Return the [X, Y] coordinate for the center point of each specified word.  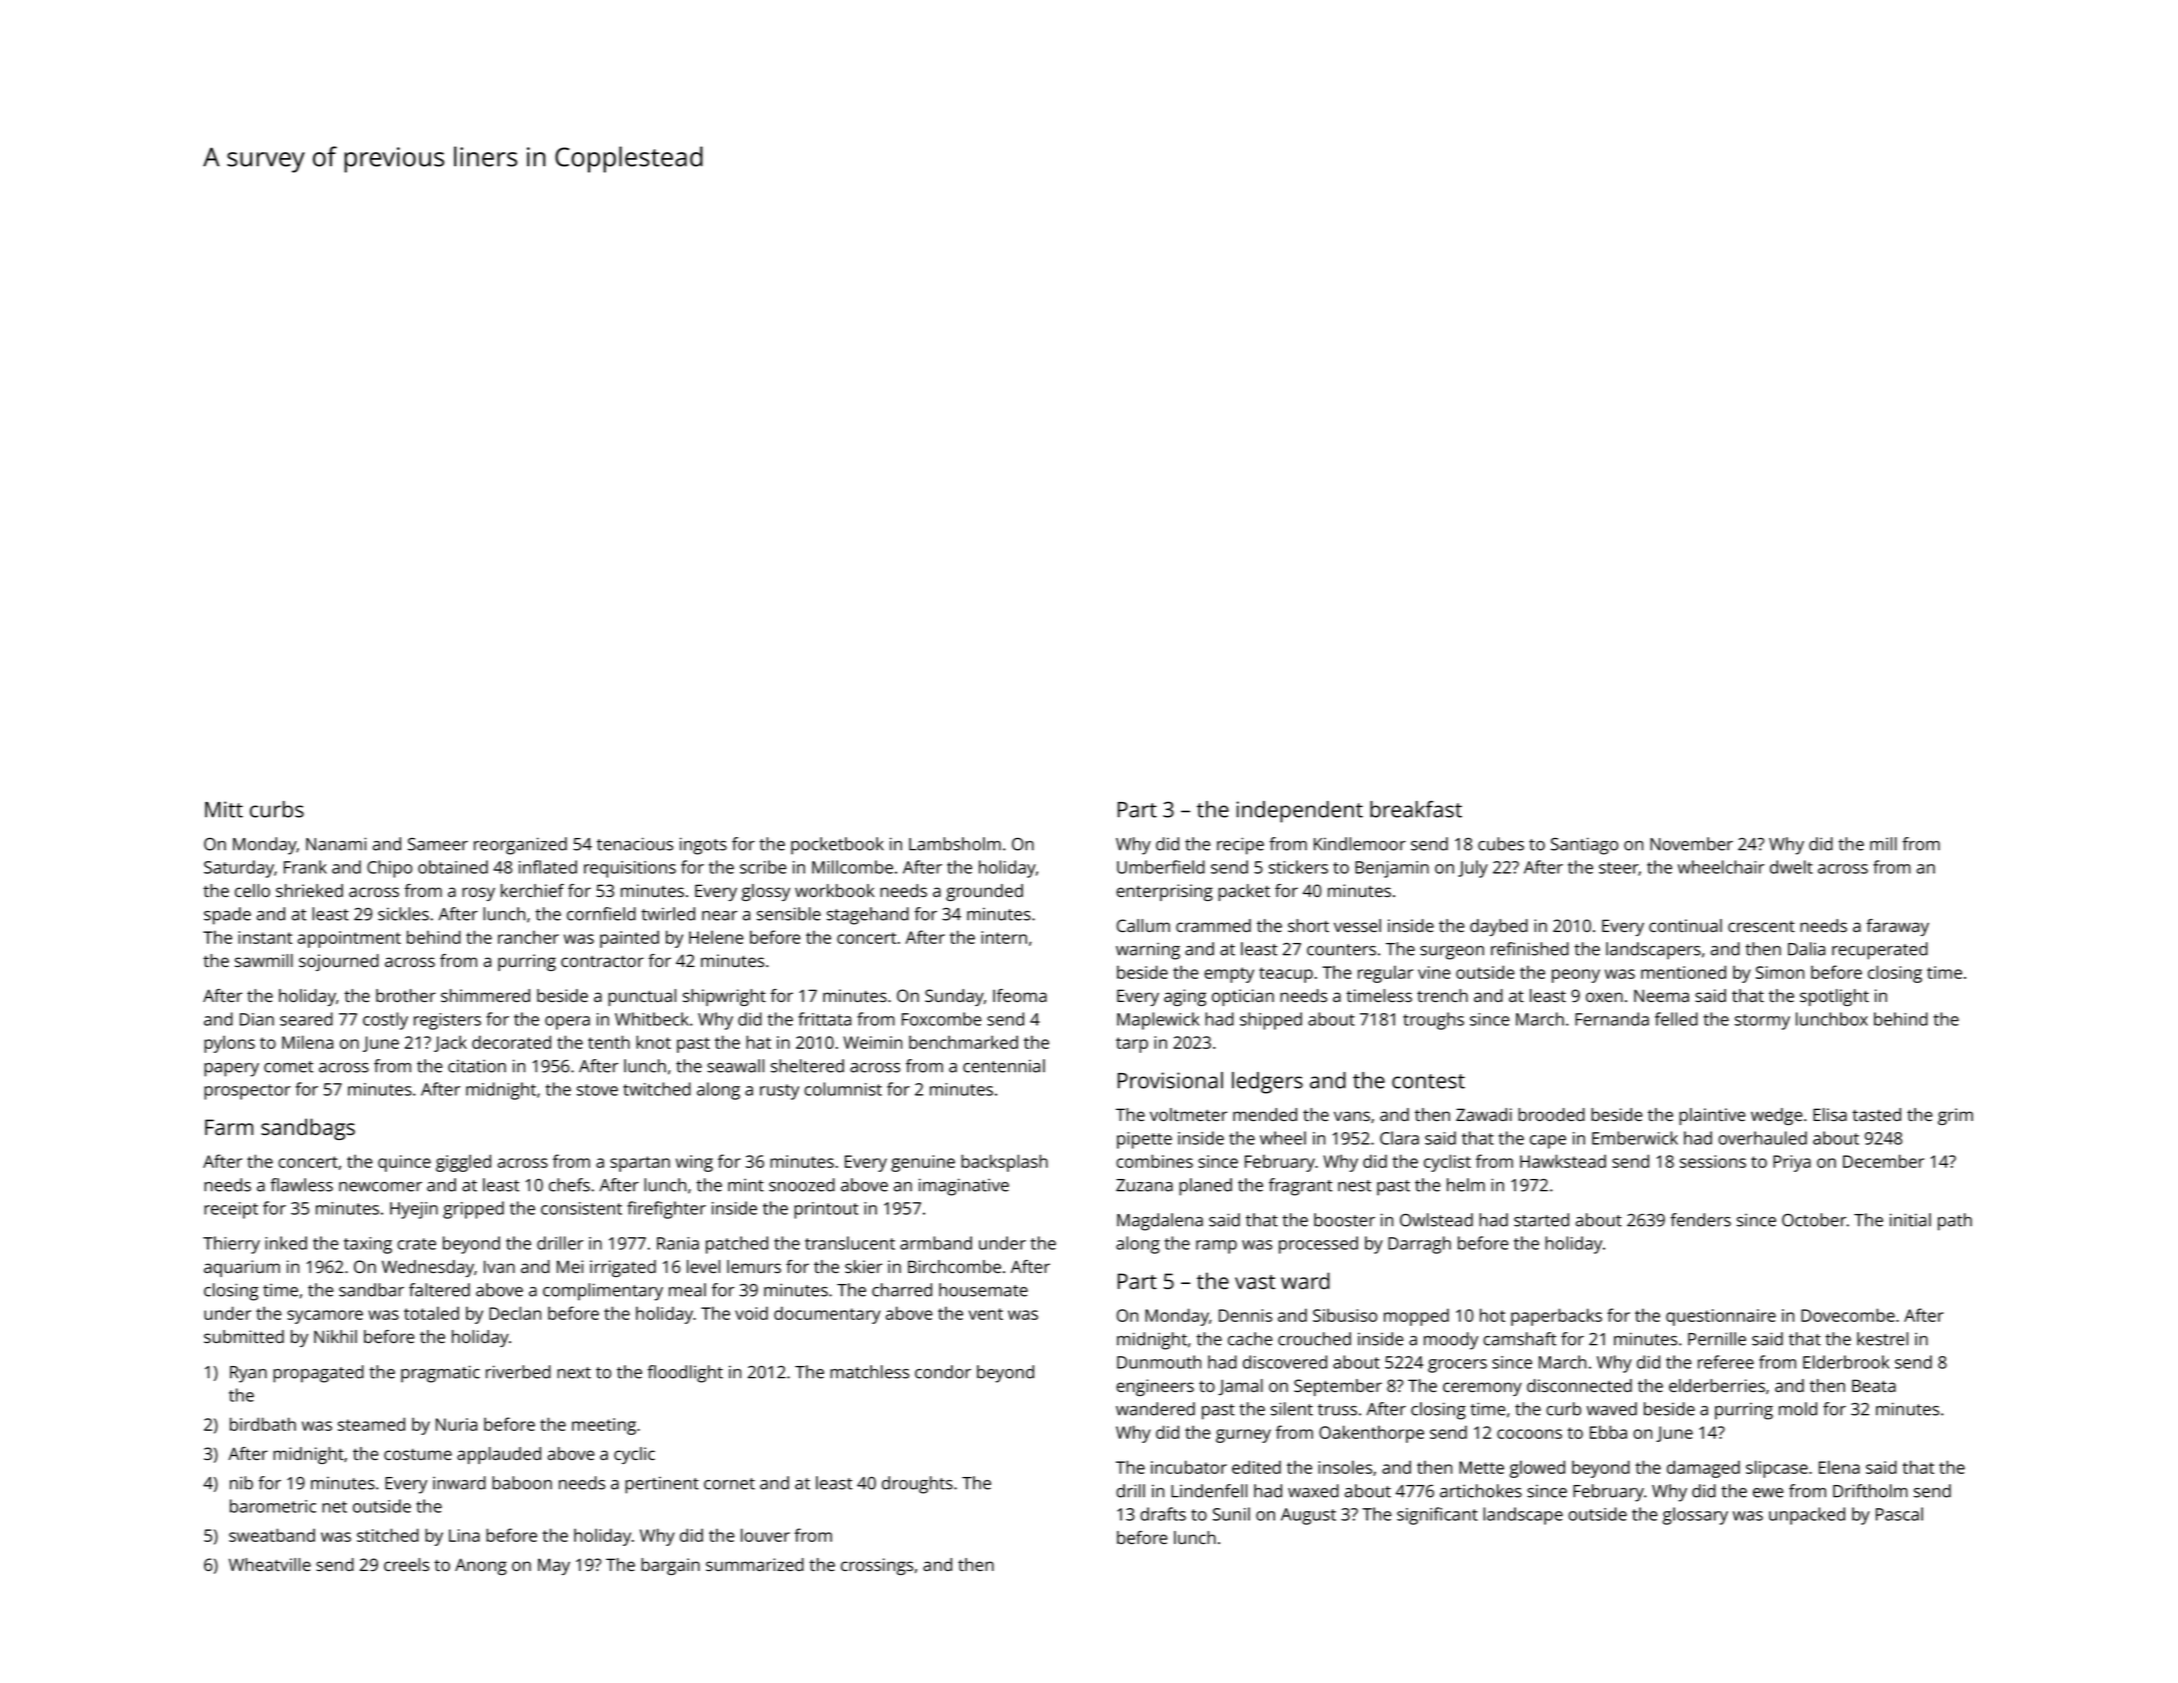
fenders [1700, 1220]
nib [241, 1483]
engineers [1155, 1387]
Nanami [336, 844]
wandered [1155, 1409]
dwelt [1791, 867]
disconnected [1579, 1385]
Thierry [231, 1245]
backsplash [1004, 1163]
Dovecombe [1848, 1315]
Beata [1874, 1385]
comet [288, 1067]
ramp [1216, 1247]
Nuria [456, 1424]
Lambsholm [955, 844]
